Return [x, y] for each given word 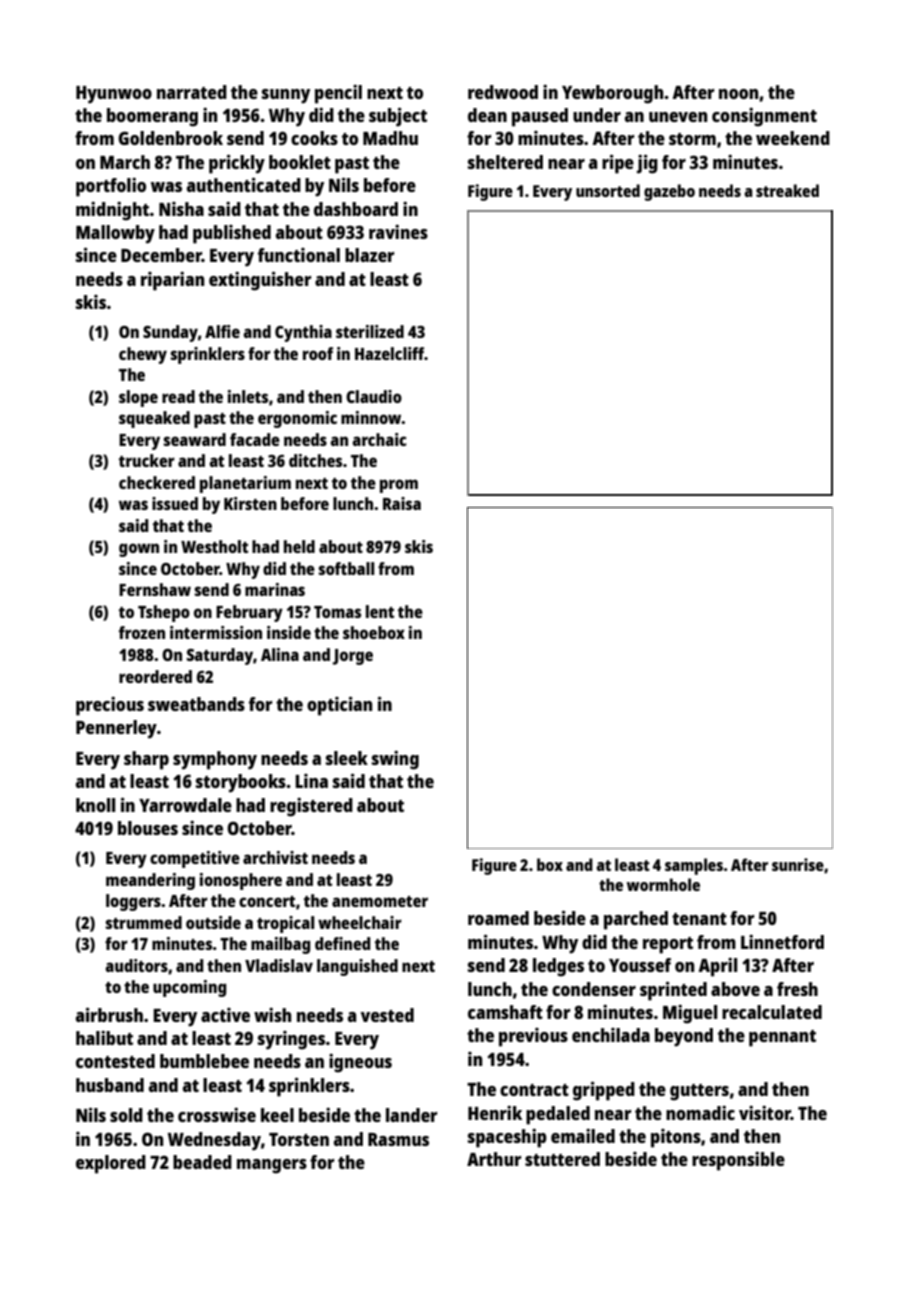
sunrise [798, 864]
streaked [787, 190]
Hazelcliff [390, 353]
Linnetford [782, 941]
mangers [272, 1166]
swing [395, 760]
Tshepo [164, 613]
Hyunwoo [114, 95]
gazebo [669, 192]
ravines [398, 231]
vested [387, 1015]
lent [380, 611]
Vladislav [279, 965]
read [178, 396]
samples [694, 866]
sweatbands [196, 704]
